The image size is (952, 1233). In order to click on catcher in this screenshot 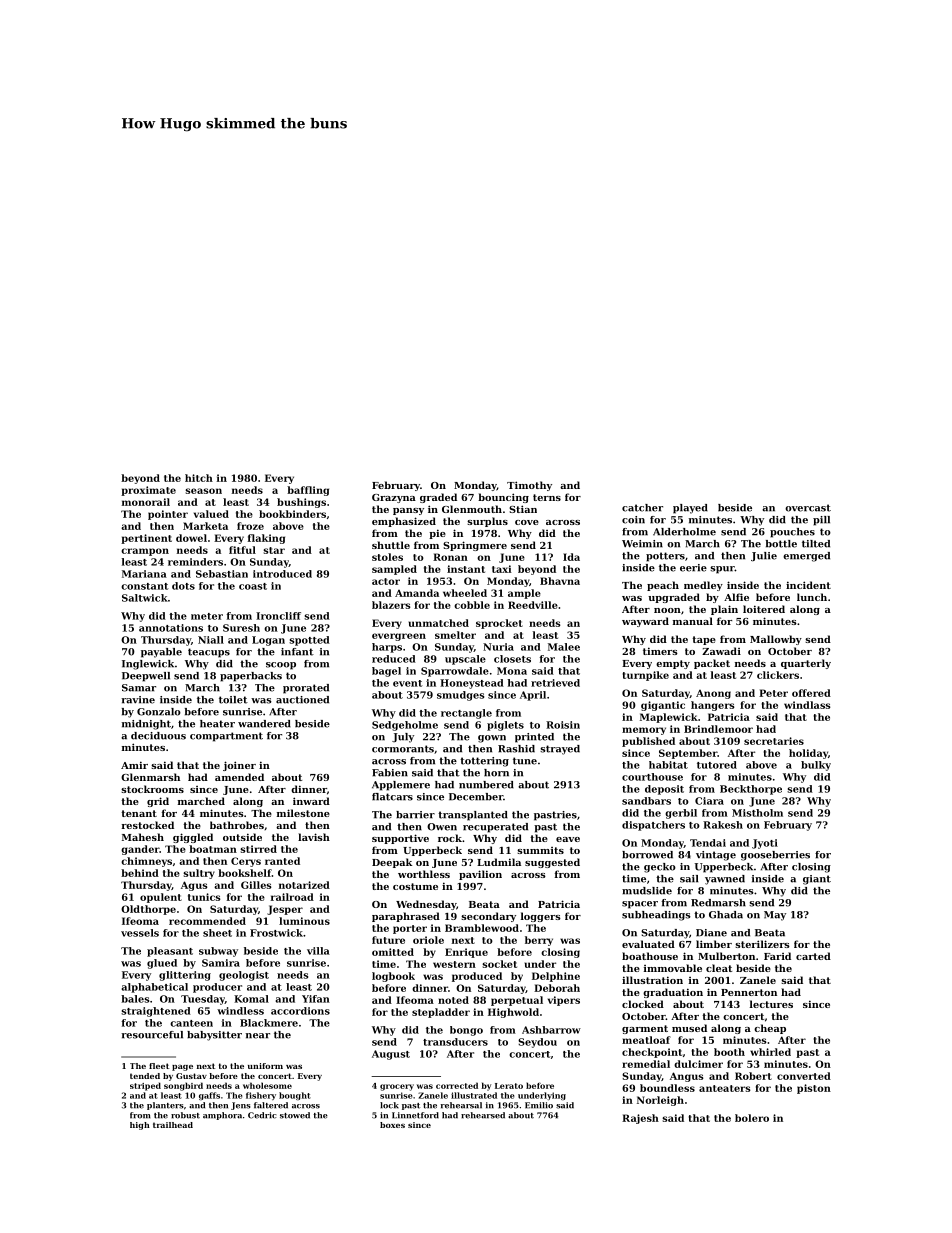, I will do `click(642, 508)`.
